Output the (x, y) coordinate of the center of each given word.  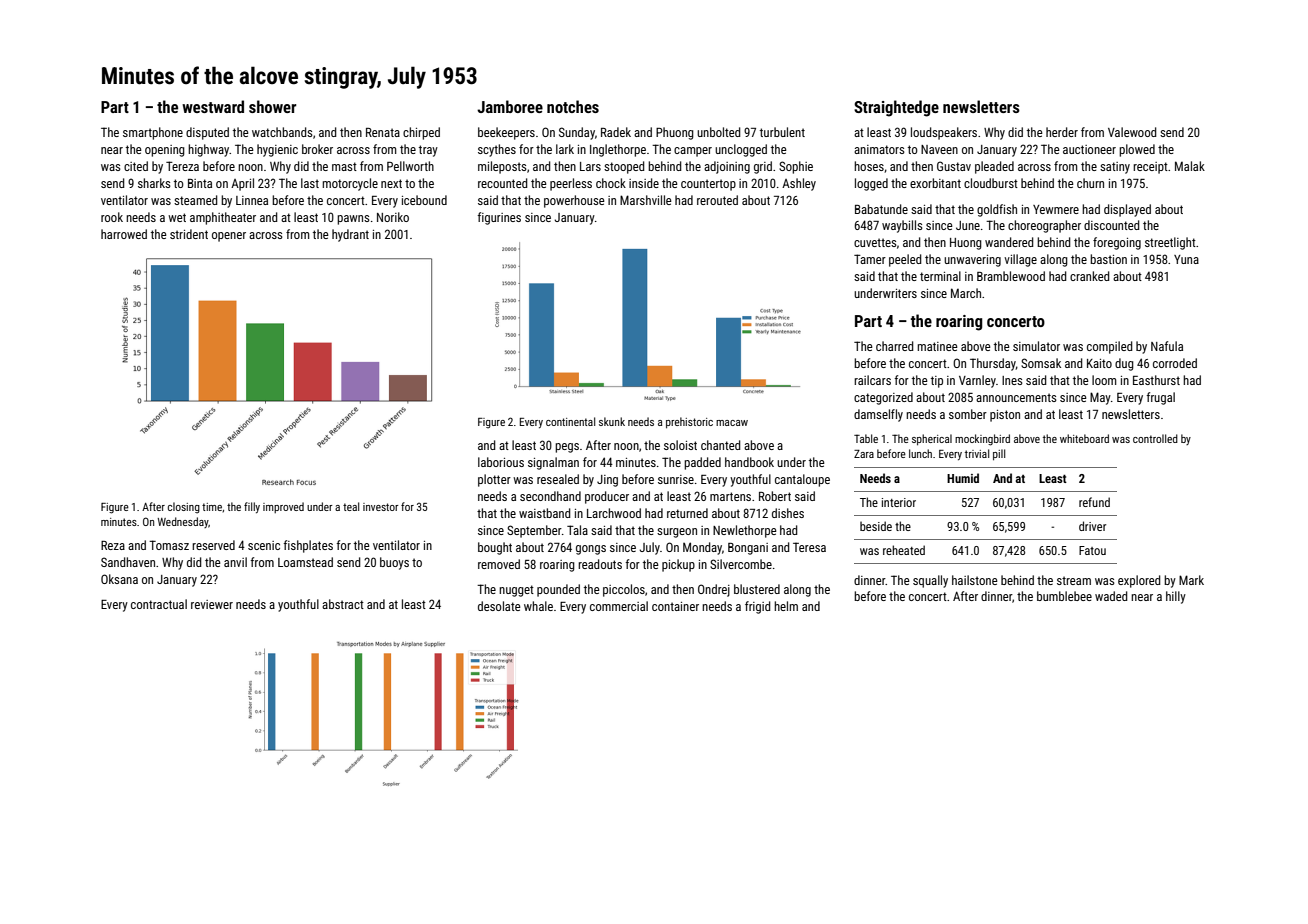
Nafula (1167, 346)
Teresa (809, 547)
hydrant (350, 235)
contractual (159, 604)
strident (189, 234)
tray (428, 151)
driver (1092, 526)
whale (538, 606)
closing (184, 508)
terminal (940, 276)
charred (895, 346)
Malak (1190, 166)
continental (570, 421)
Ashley (799, 184)
